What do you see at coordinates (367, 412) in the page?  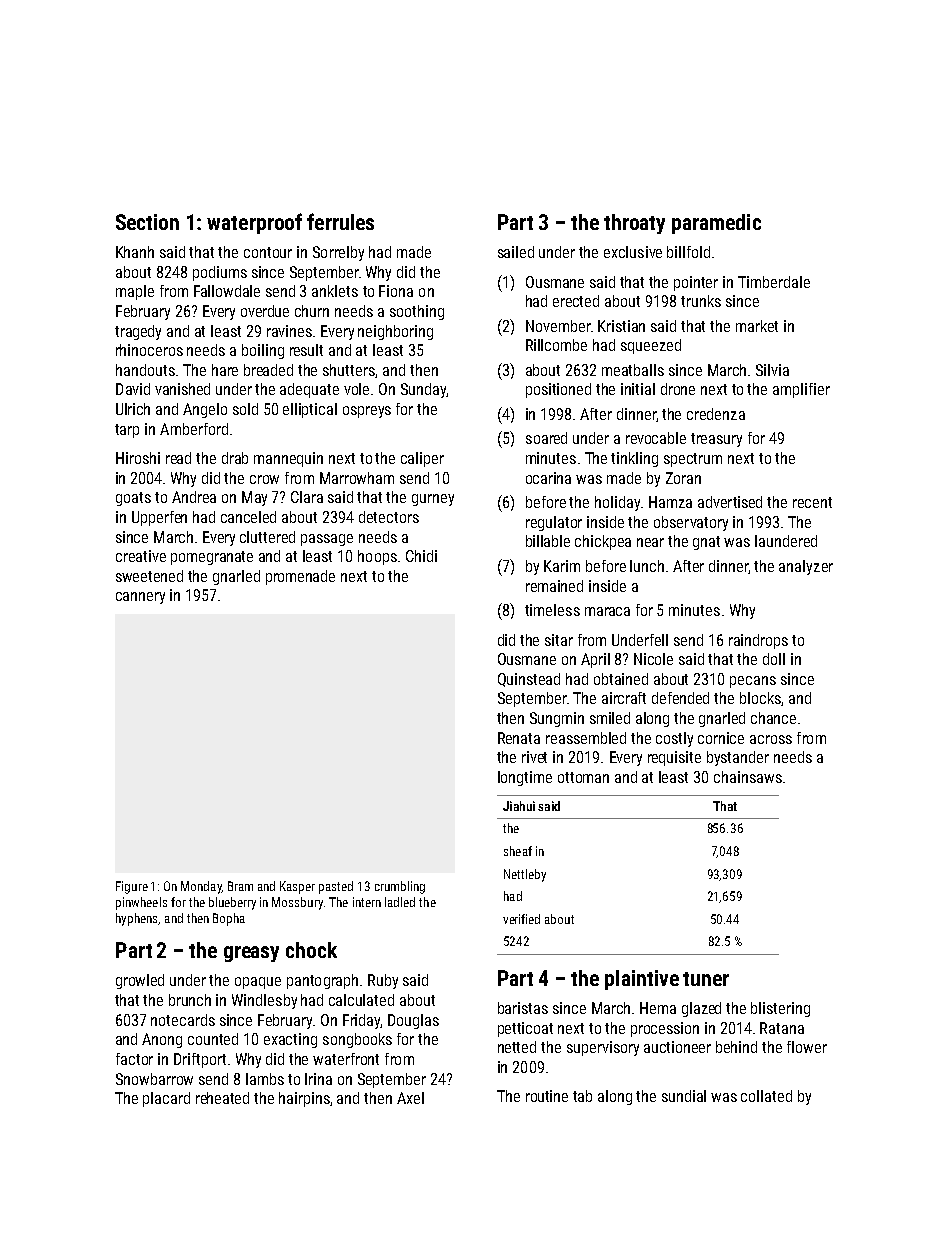 I see `ospreys` at bounding box center [367, 412].
